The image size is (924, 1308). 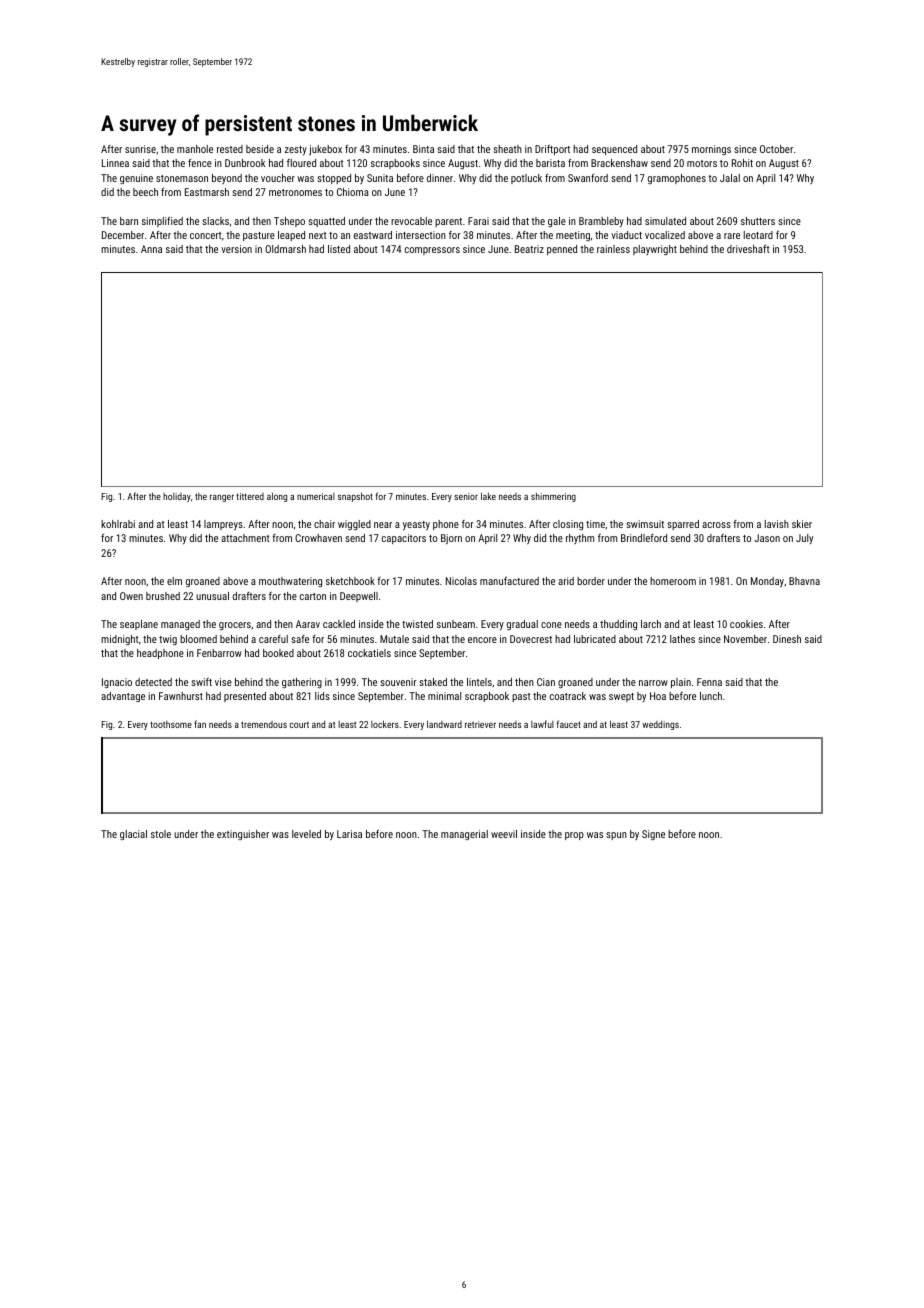 What do you see at coordinates (161, 834) in the screenshot?
I see `stole` at bounding box center [161, 834].
